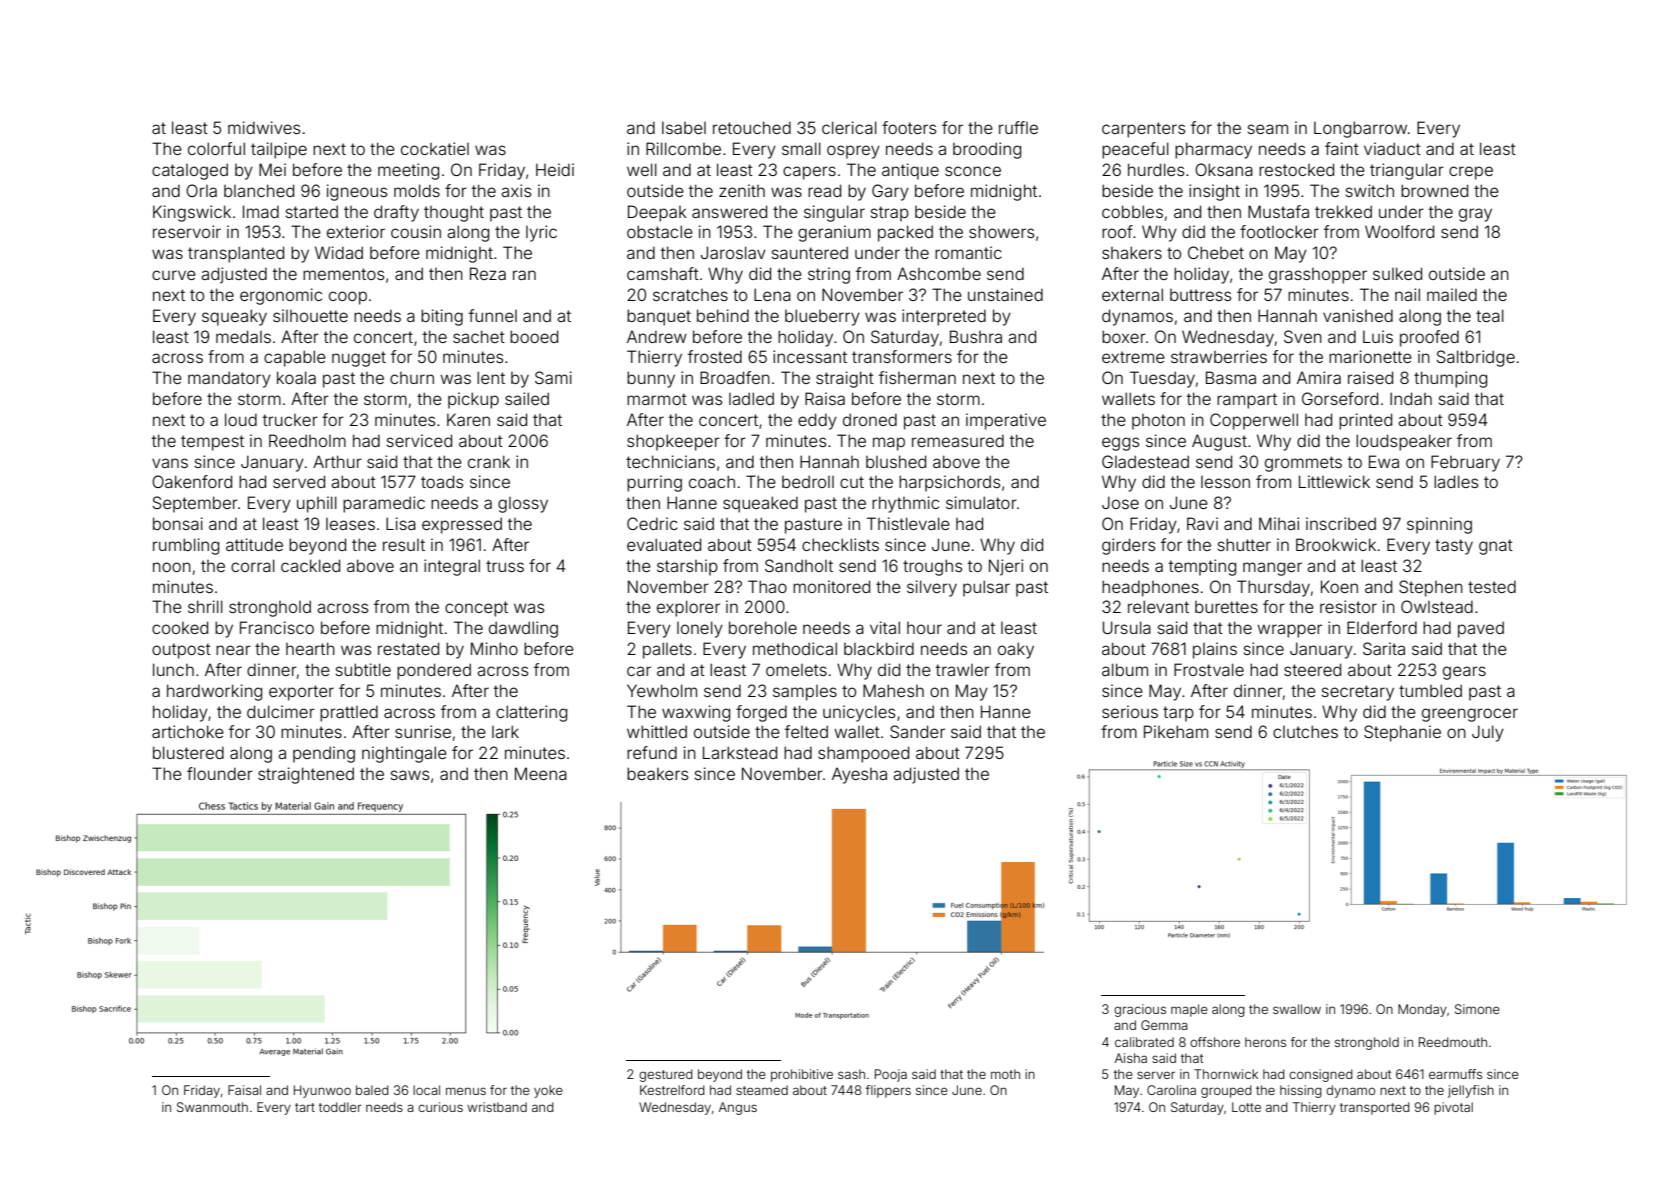 The width and height of the screenshot is (1677, 1186). I want to click on Angus, so click(738, 1108).
